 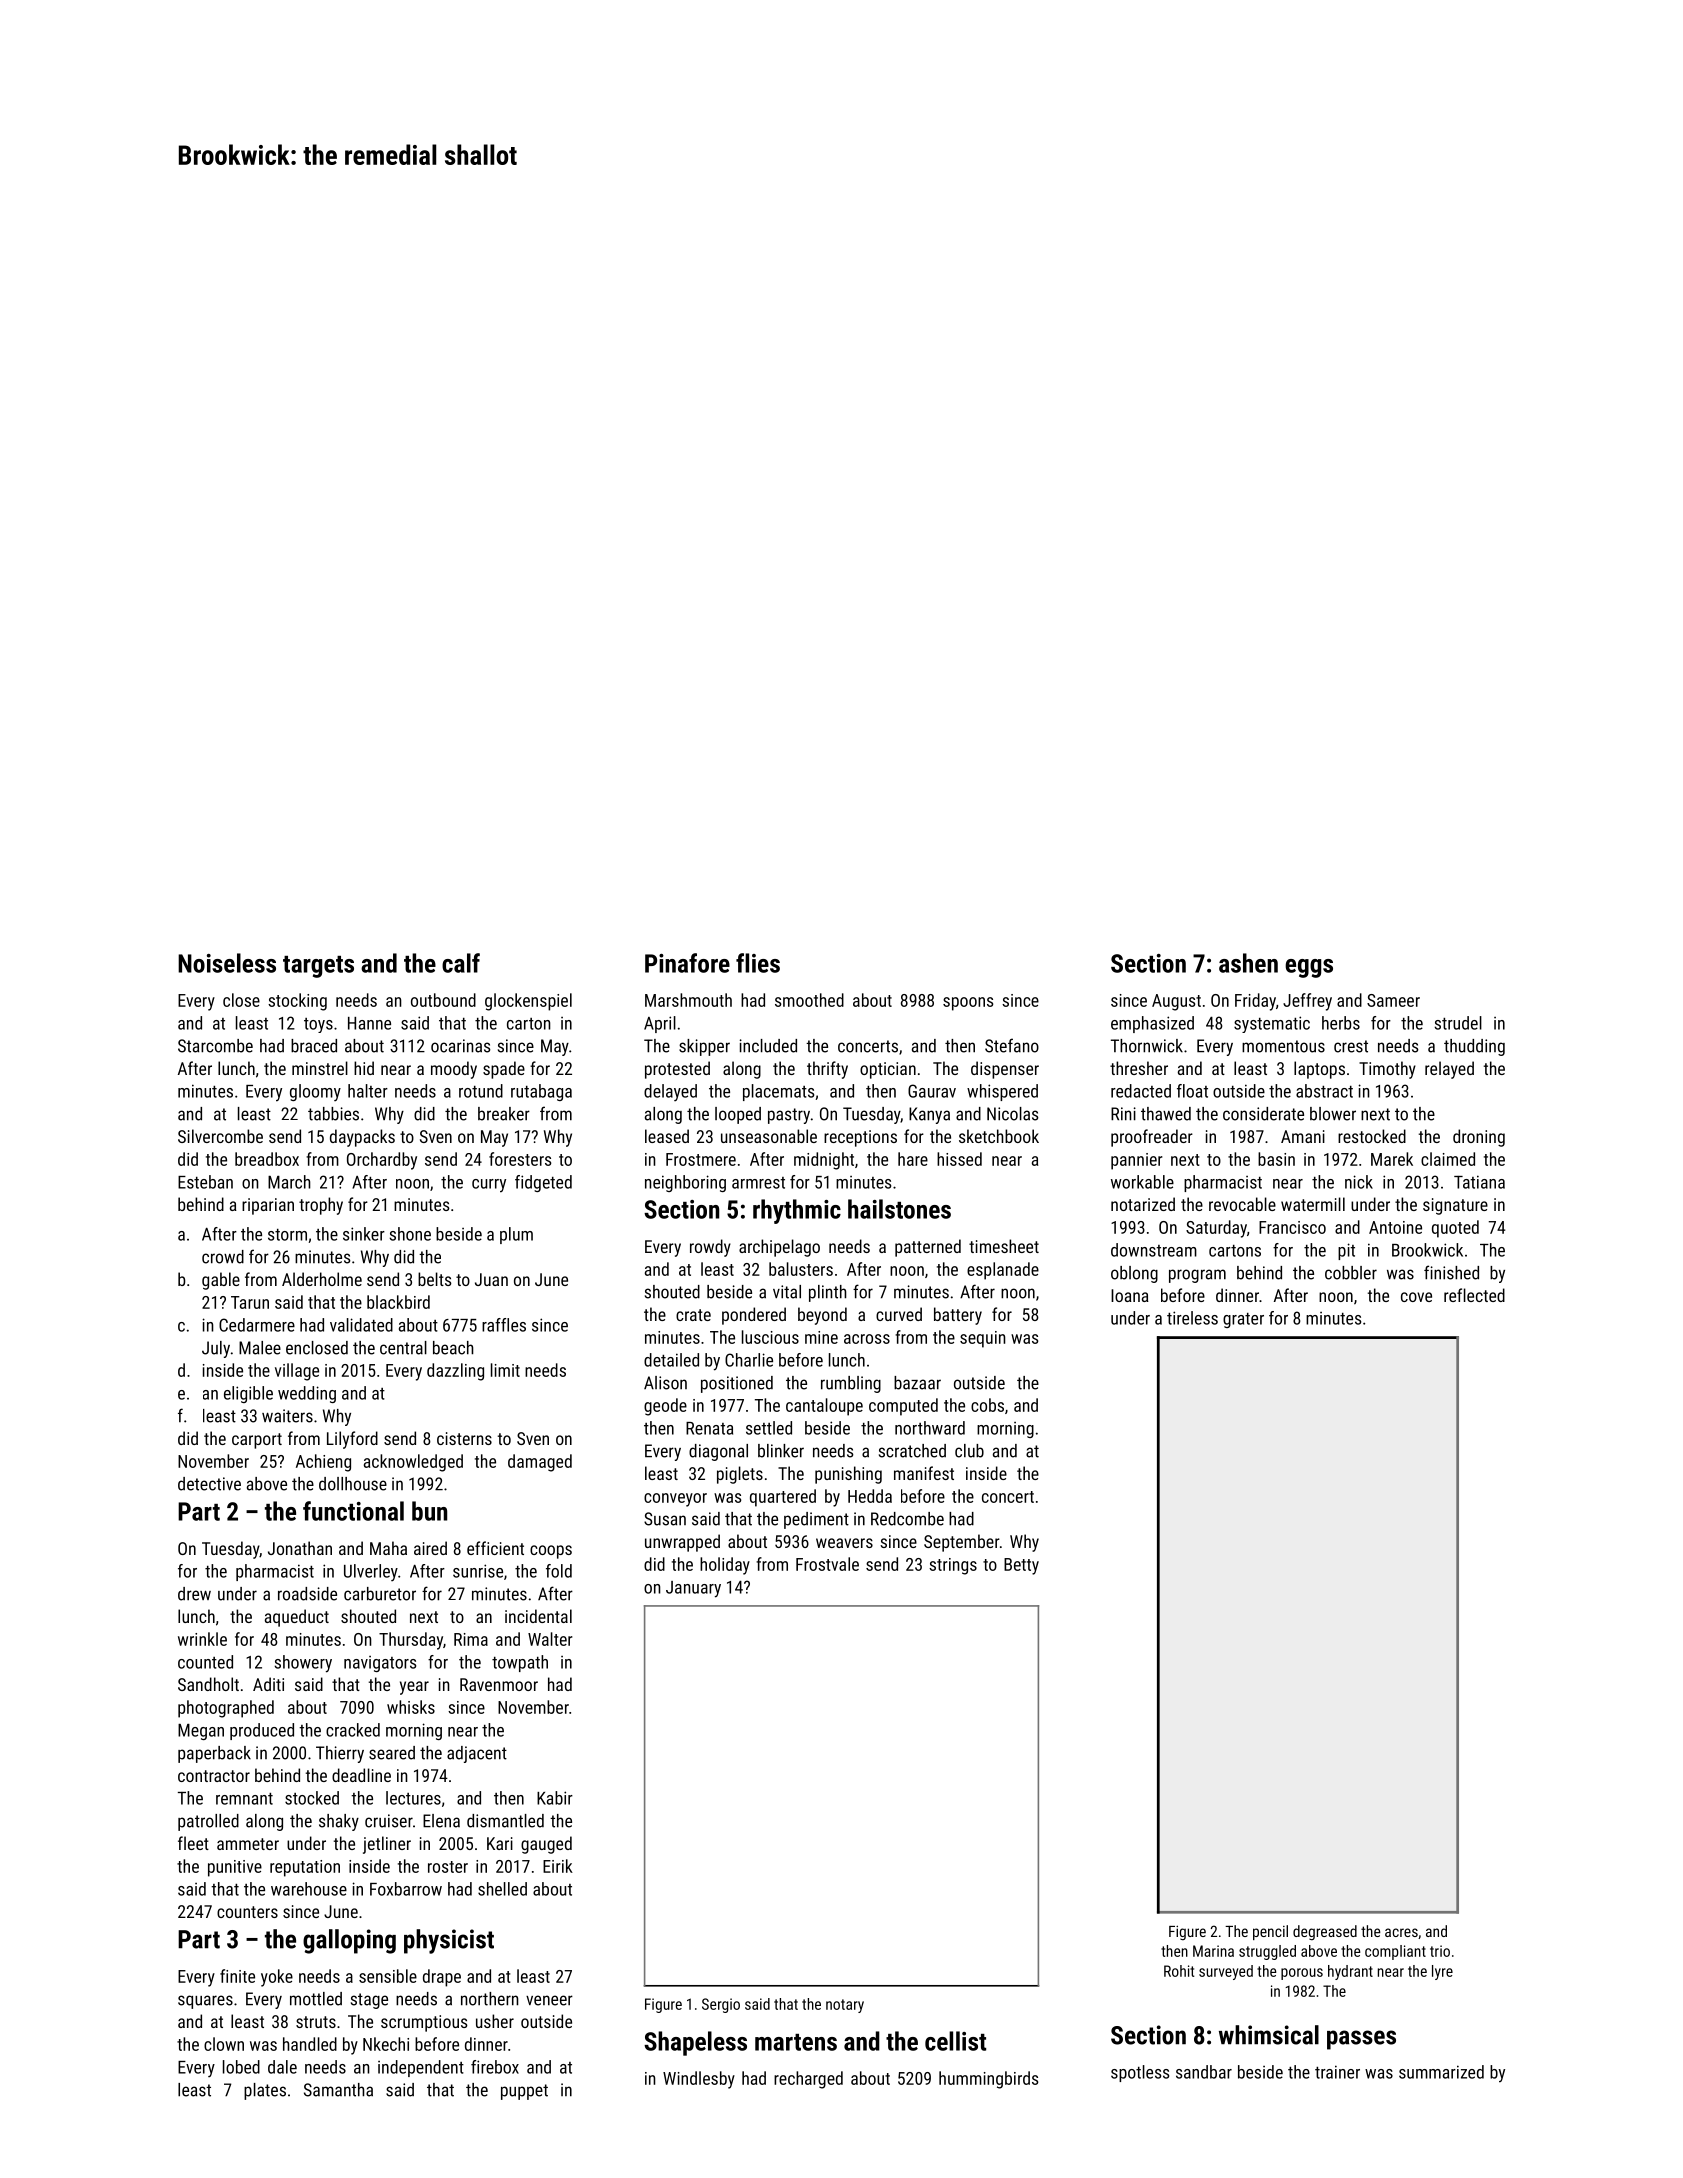 What do you see at coordinates (1021, 1566) in the screenshot?
I see `Betty` at bounding box center [1021, 1566].
